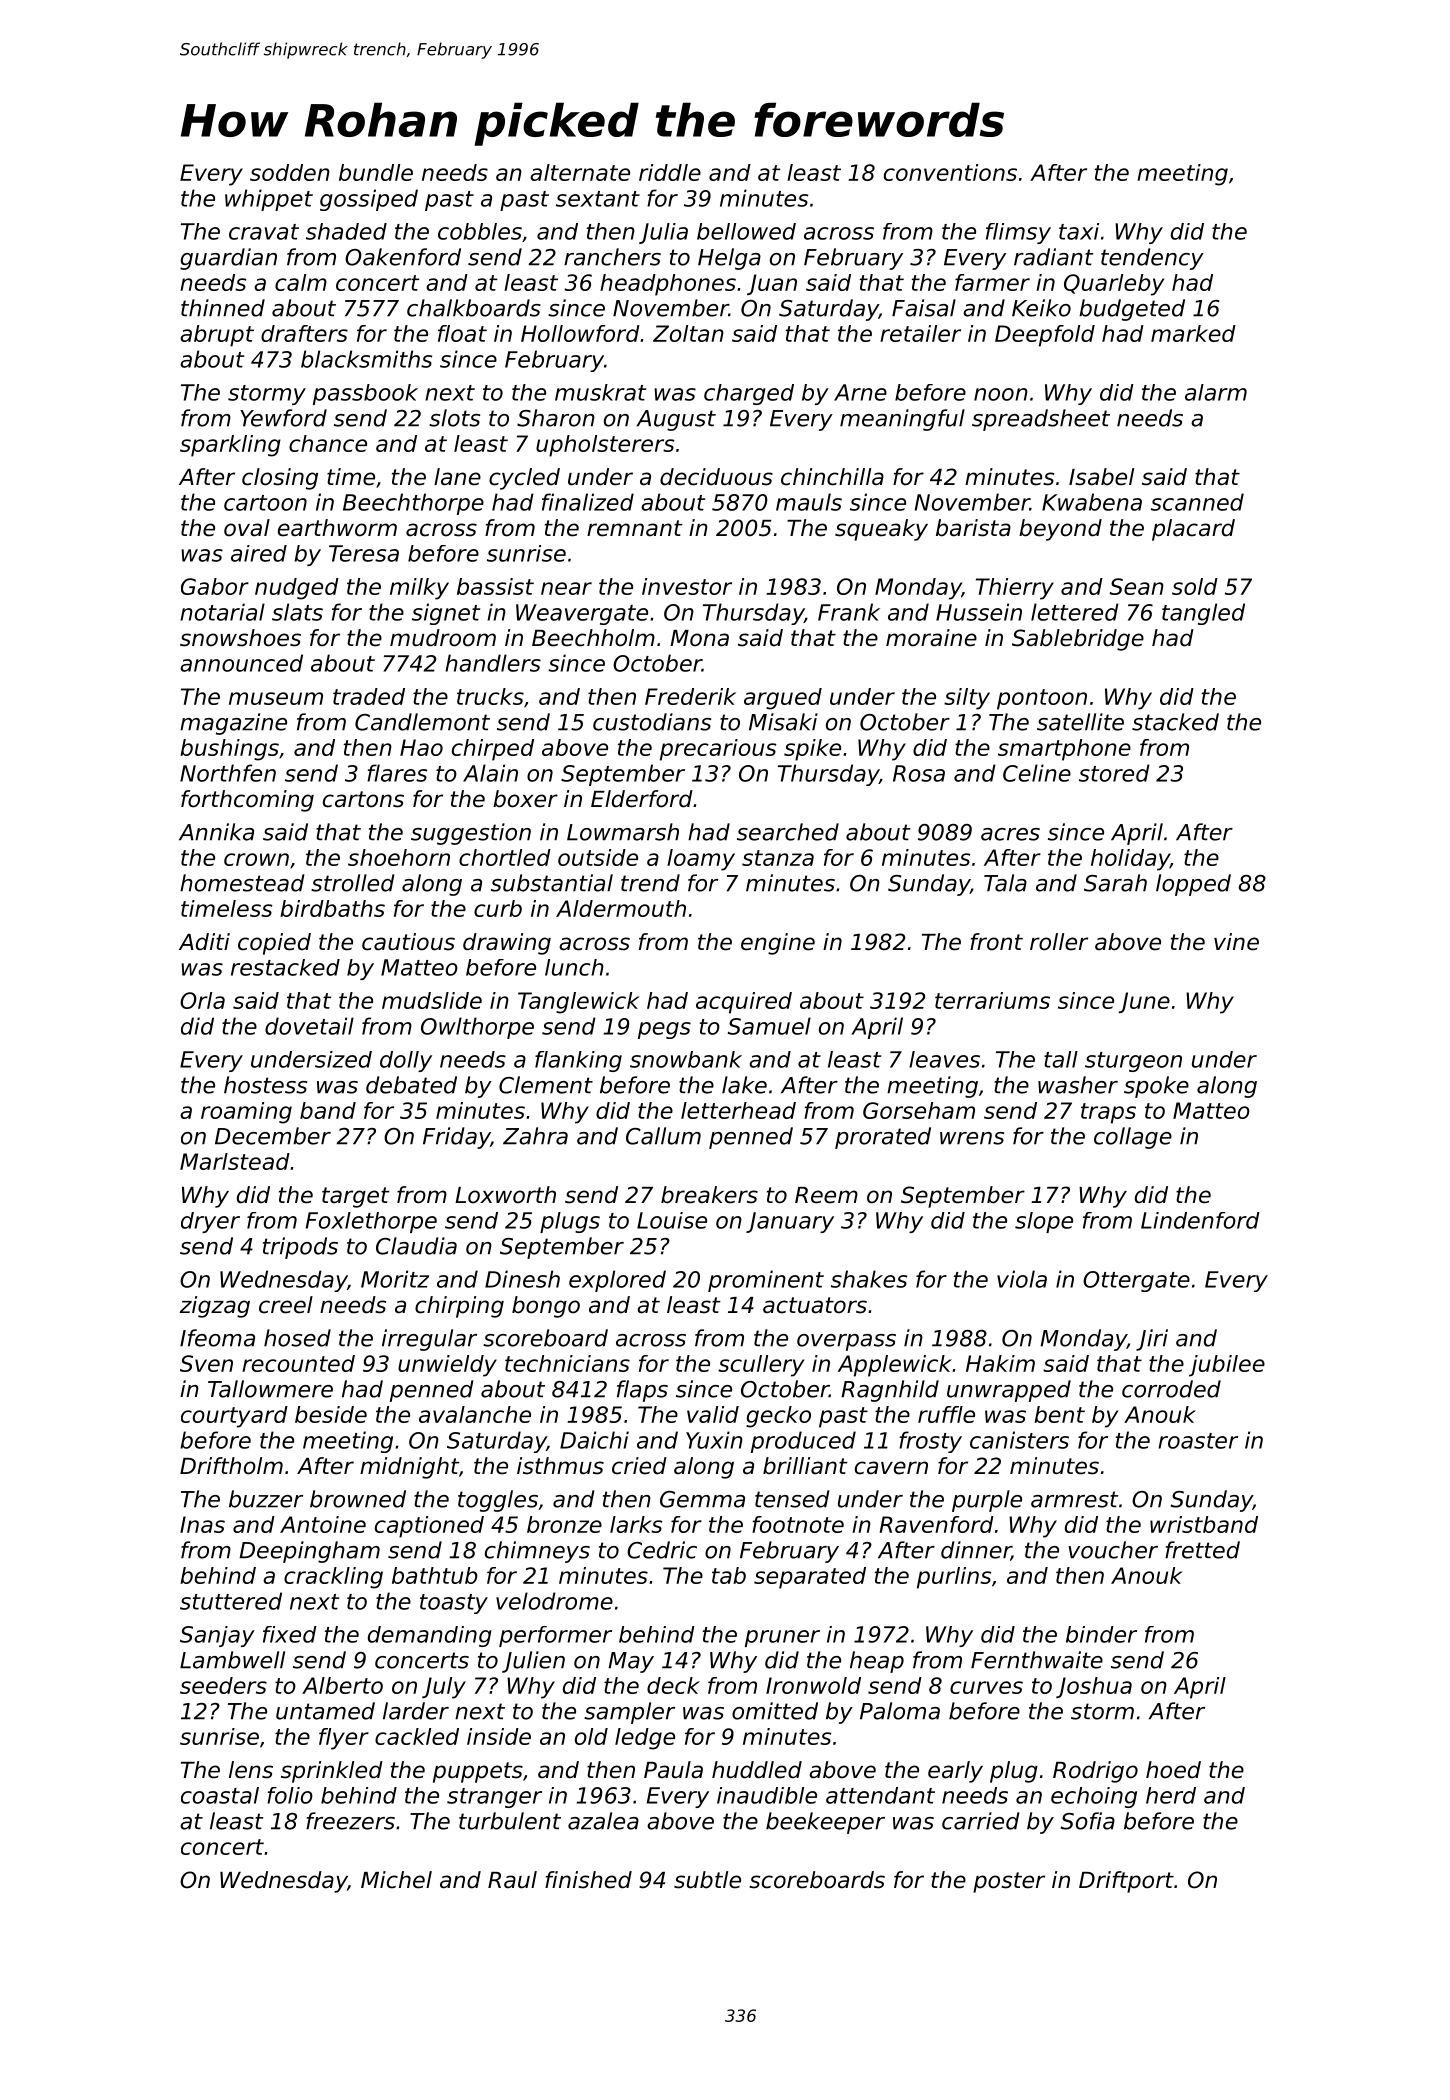 This screenshot has width=1450, height=2100. I want to click on voucher, so click(1113, 1550).
